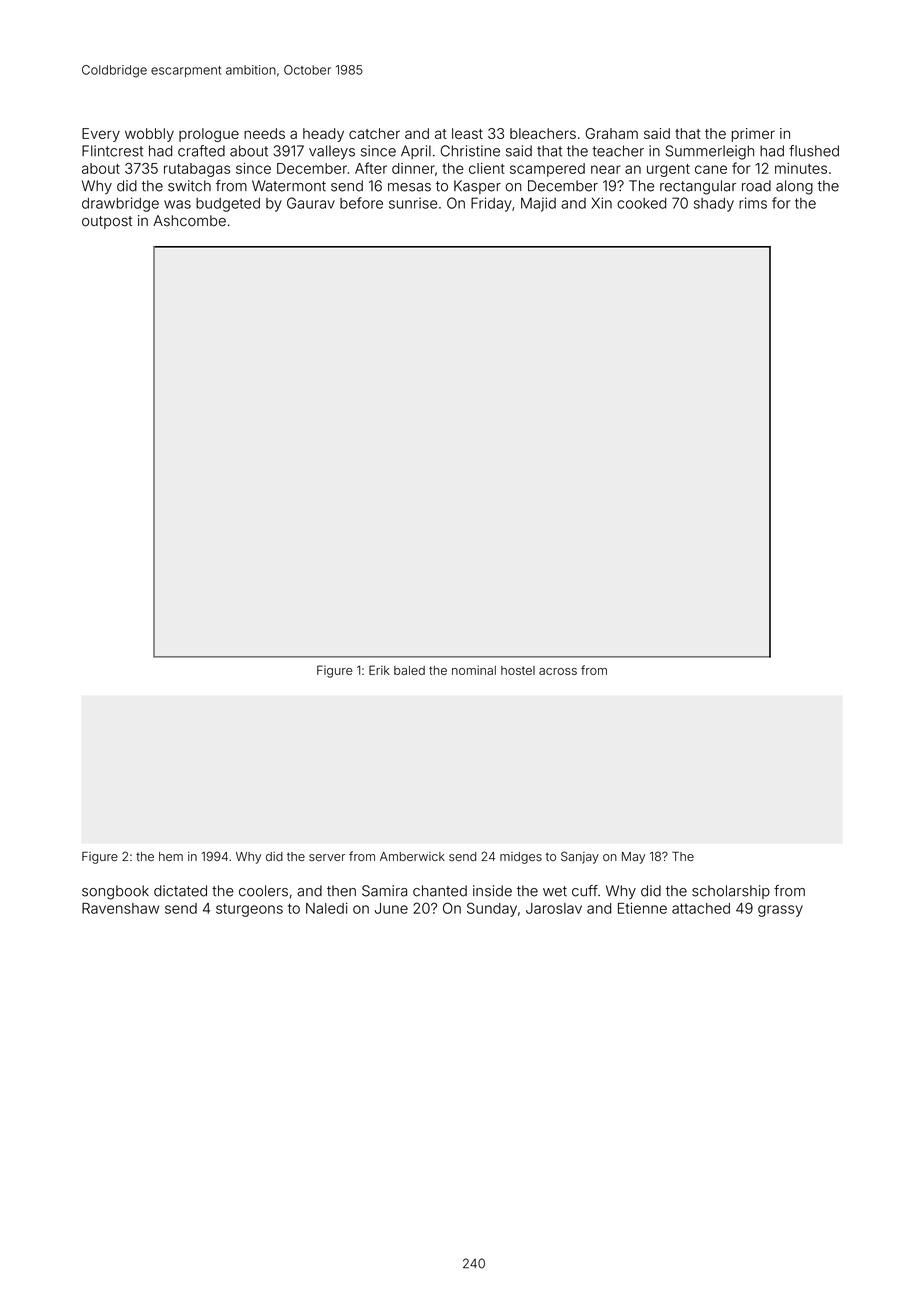 This screenshot has height=1308, width=924. Describe the element at coordinates (491, 204) in the screenshot. I see `Friday` at that location.
